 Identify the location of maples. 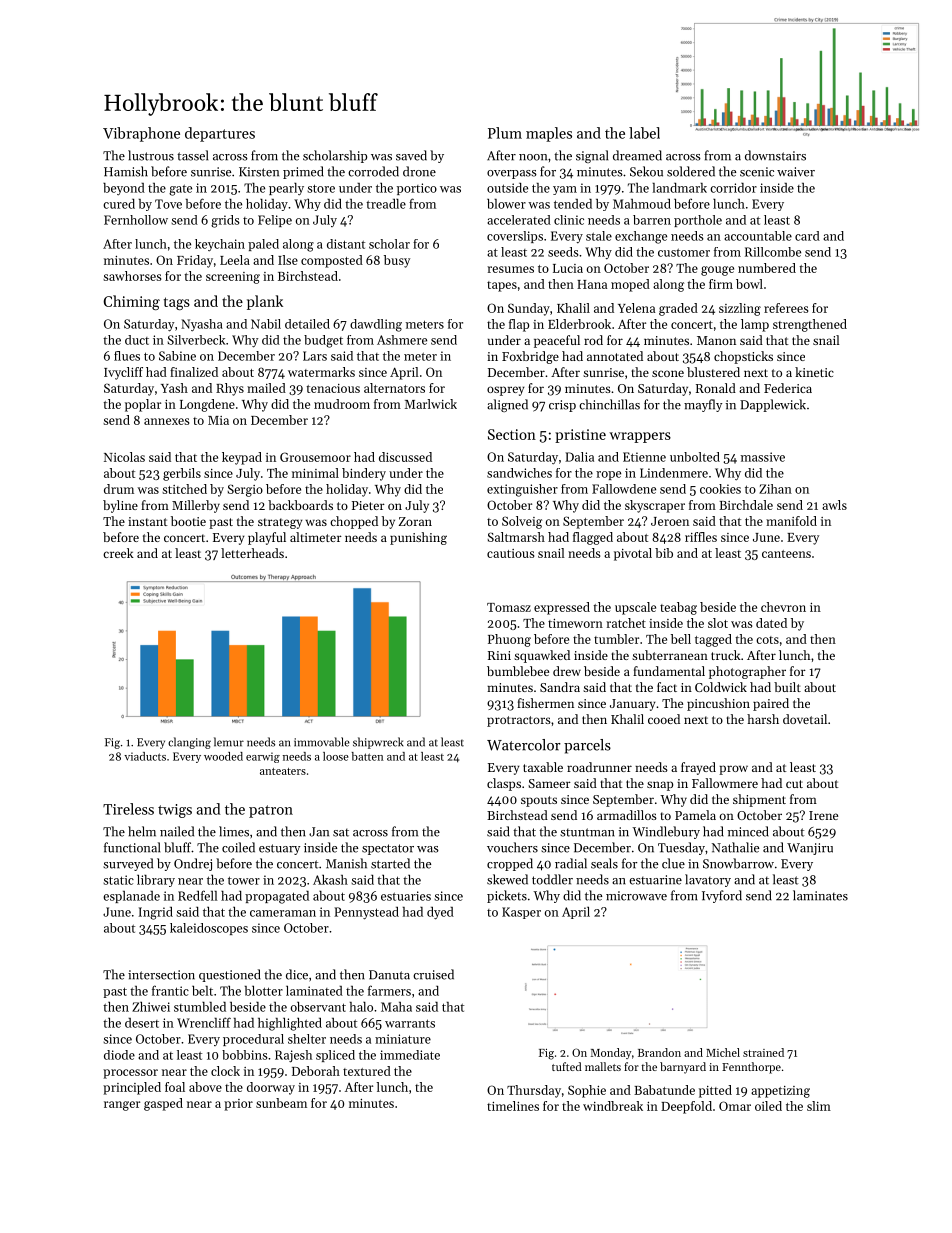
(549, 134).
